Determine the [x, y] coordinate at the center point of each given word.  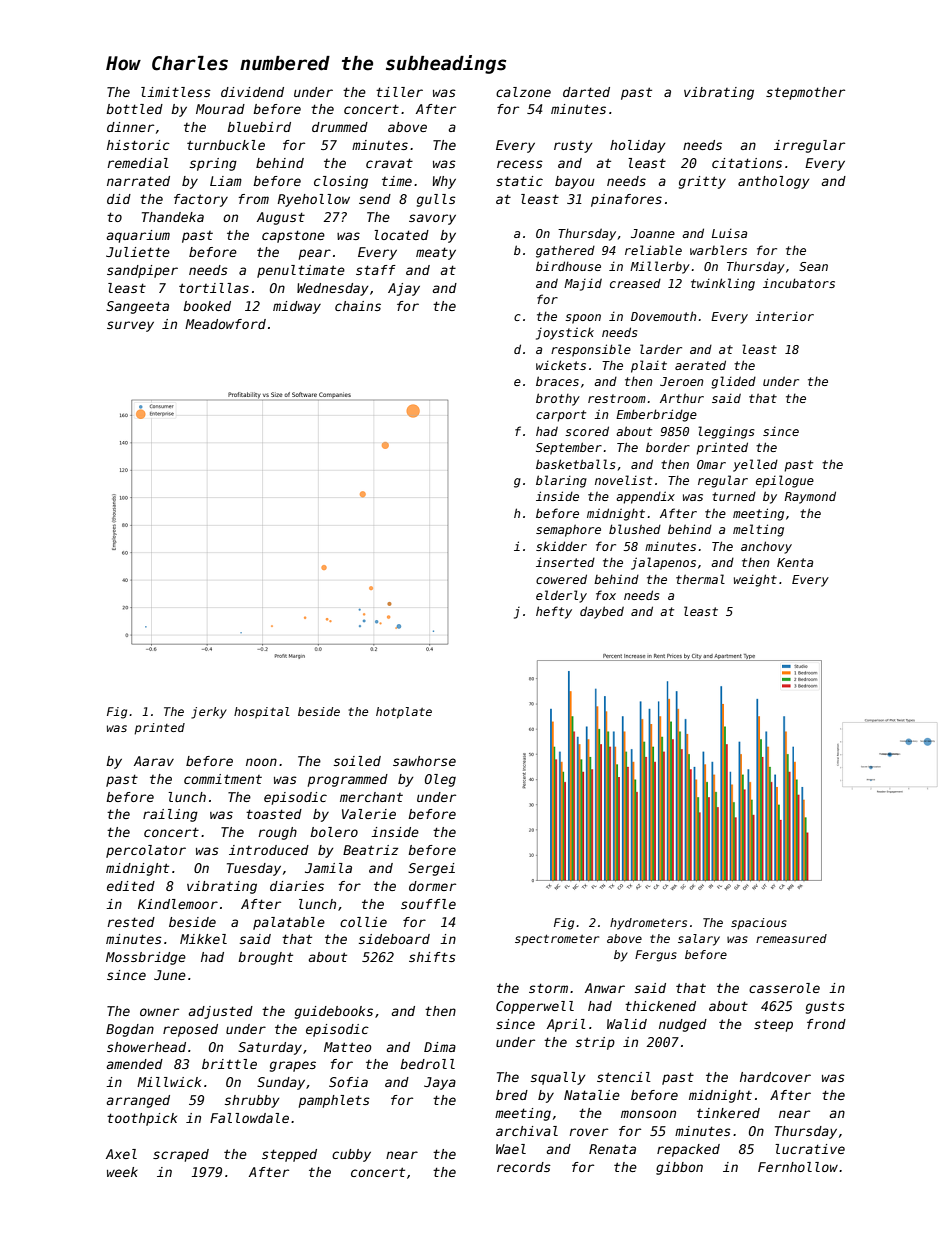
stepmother [805, 93]
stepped [289, 1155]
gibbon [679, 1168]
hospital [262, 713]
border [668, 447]
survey [130, 326]
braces [557, 381]
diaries [297, 886]
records [524, 1167]
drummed [340, 127]
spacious [759, 924]
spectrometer [557, 940]
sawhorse [424, 761]
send [375, 199]
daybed [602, 612]
